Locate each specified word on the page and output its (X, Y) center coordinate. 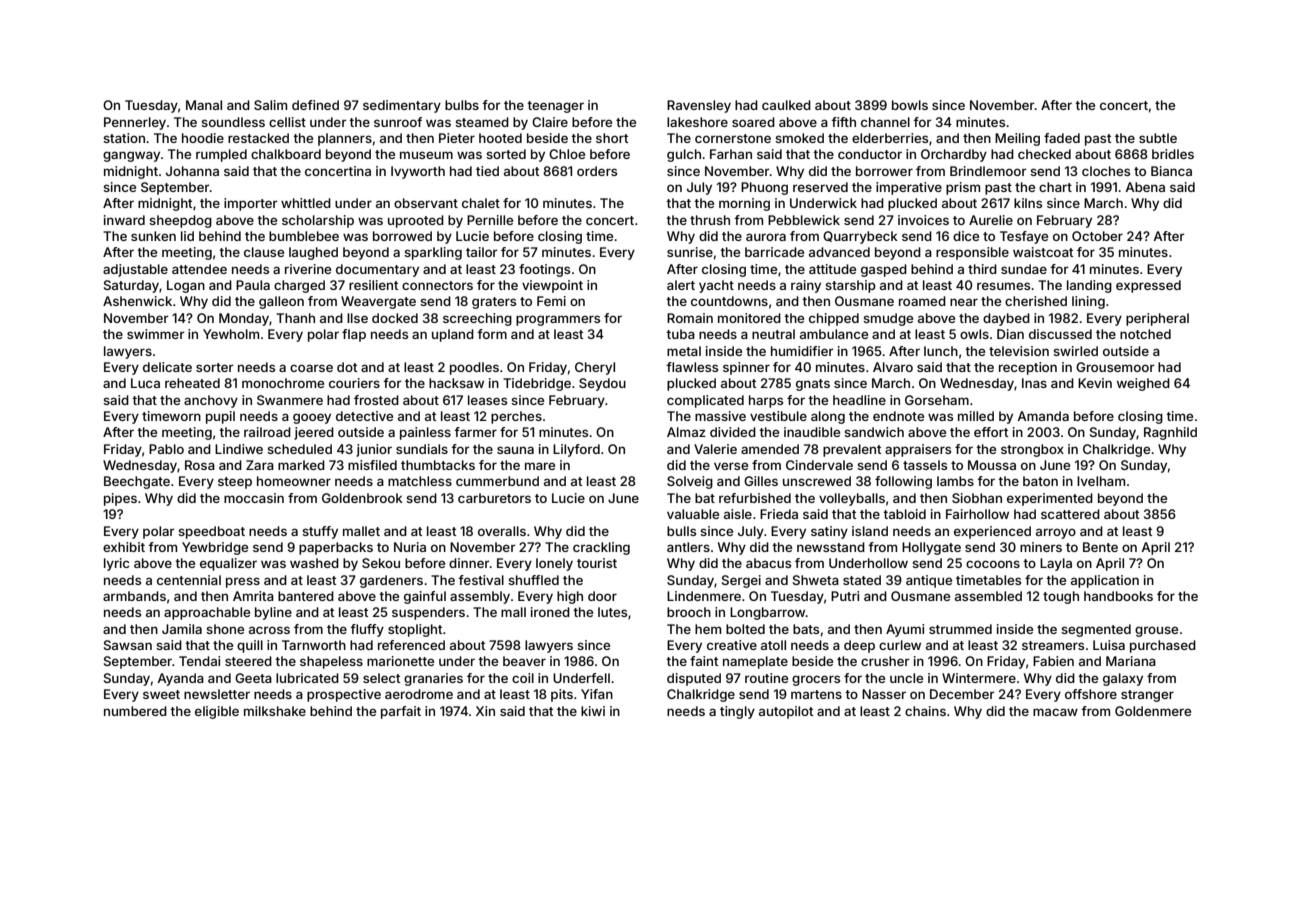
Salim (270, 105)
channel (885, 122)
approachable (207, 613)
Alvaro (893, 367)
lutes (612, 612)
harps (766, 401)
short (612, 138)
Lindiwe (239, 449)
